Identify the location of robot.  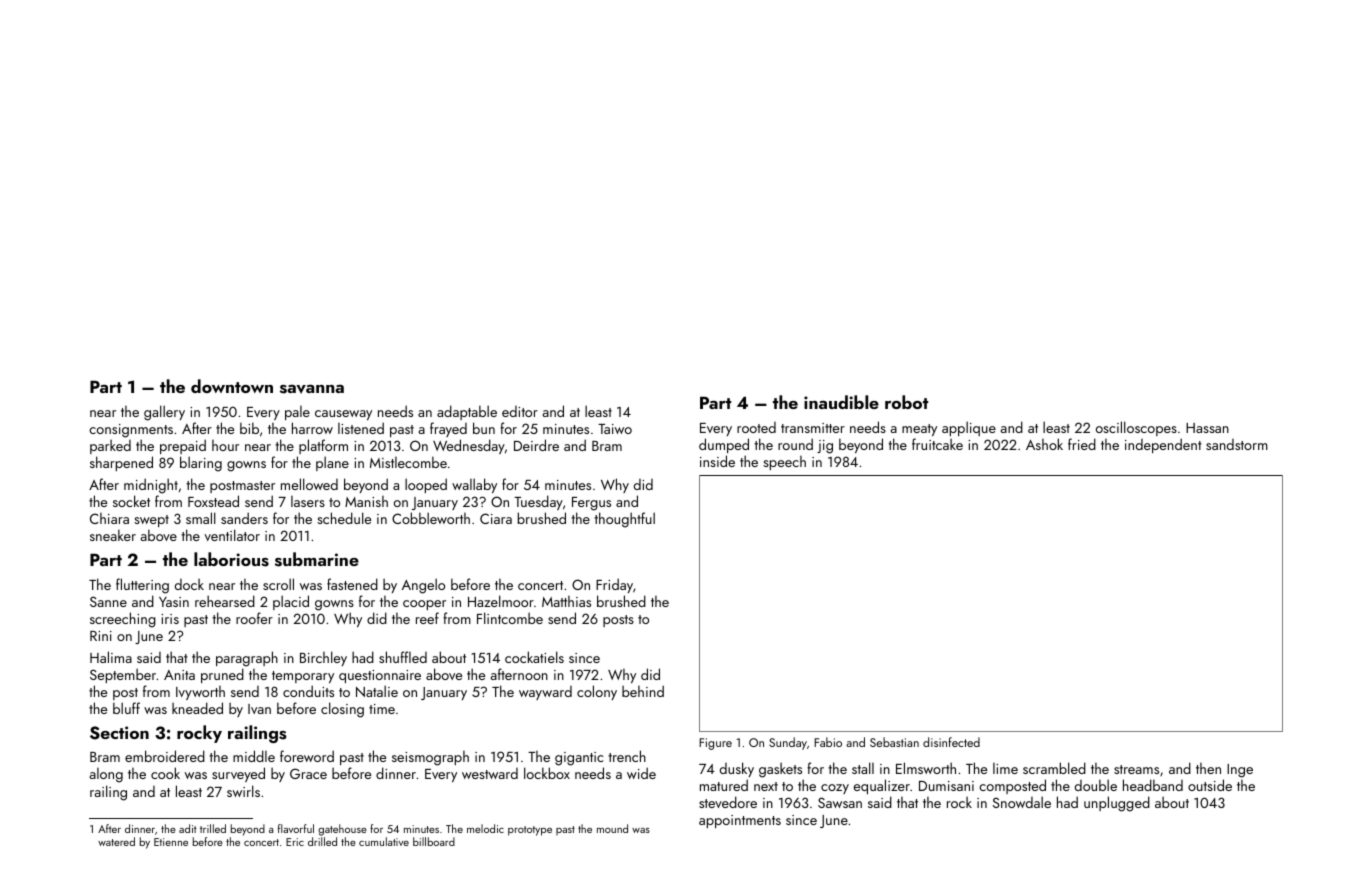
(906, 402).
